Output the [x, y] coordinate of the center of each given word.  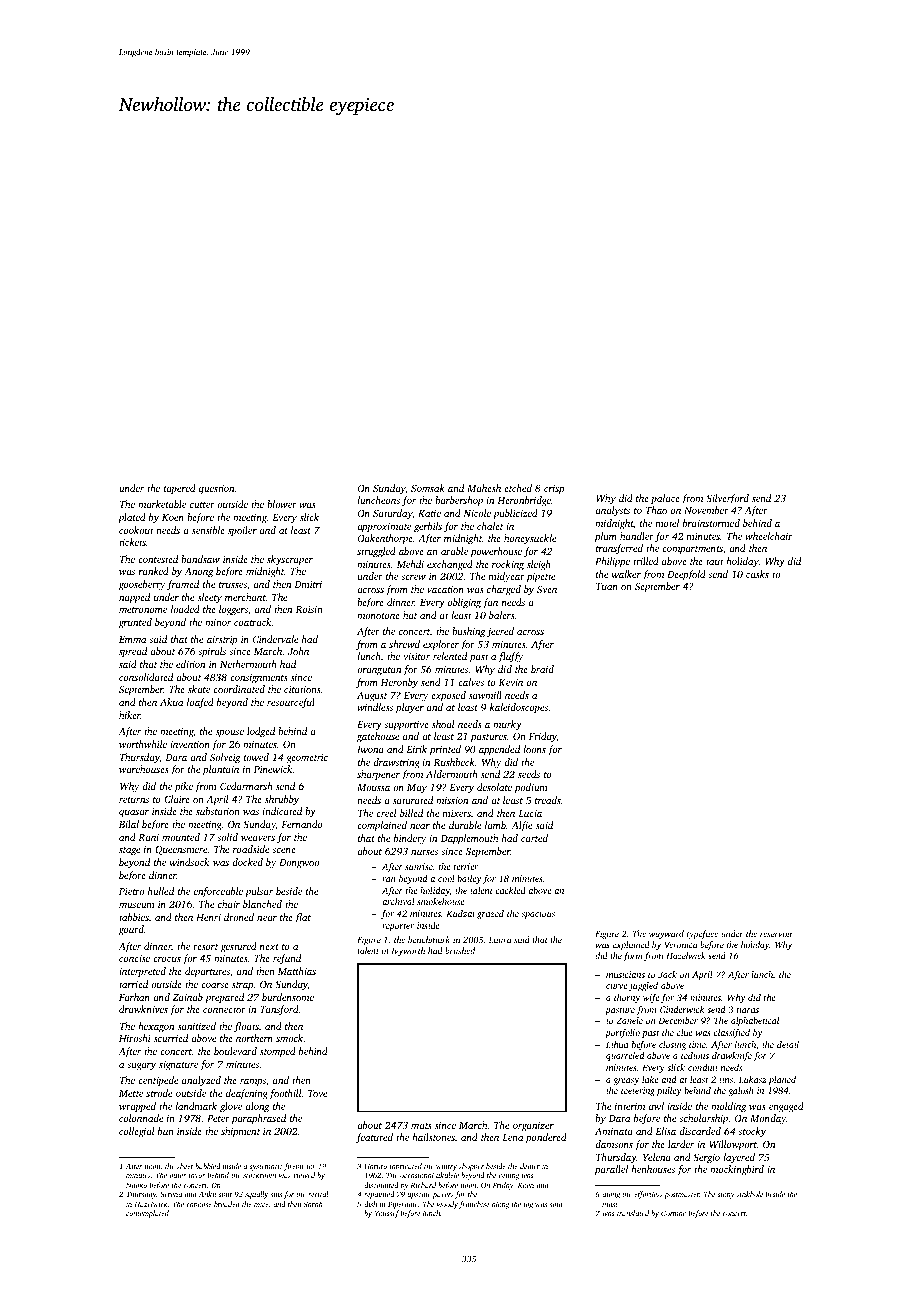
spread [133, 652]
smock [290, 1038]
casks [757, 574]
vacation [445, 589]
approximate [384, 528]
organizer [533, 1127]
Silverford [727, 499]
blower [282, 504]
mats [421, 1126]
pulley [669, 1091]
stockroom [259, 1175]
